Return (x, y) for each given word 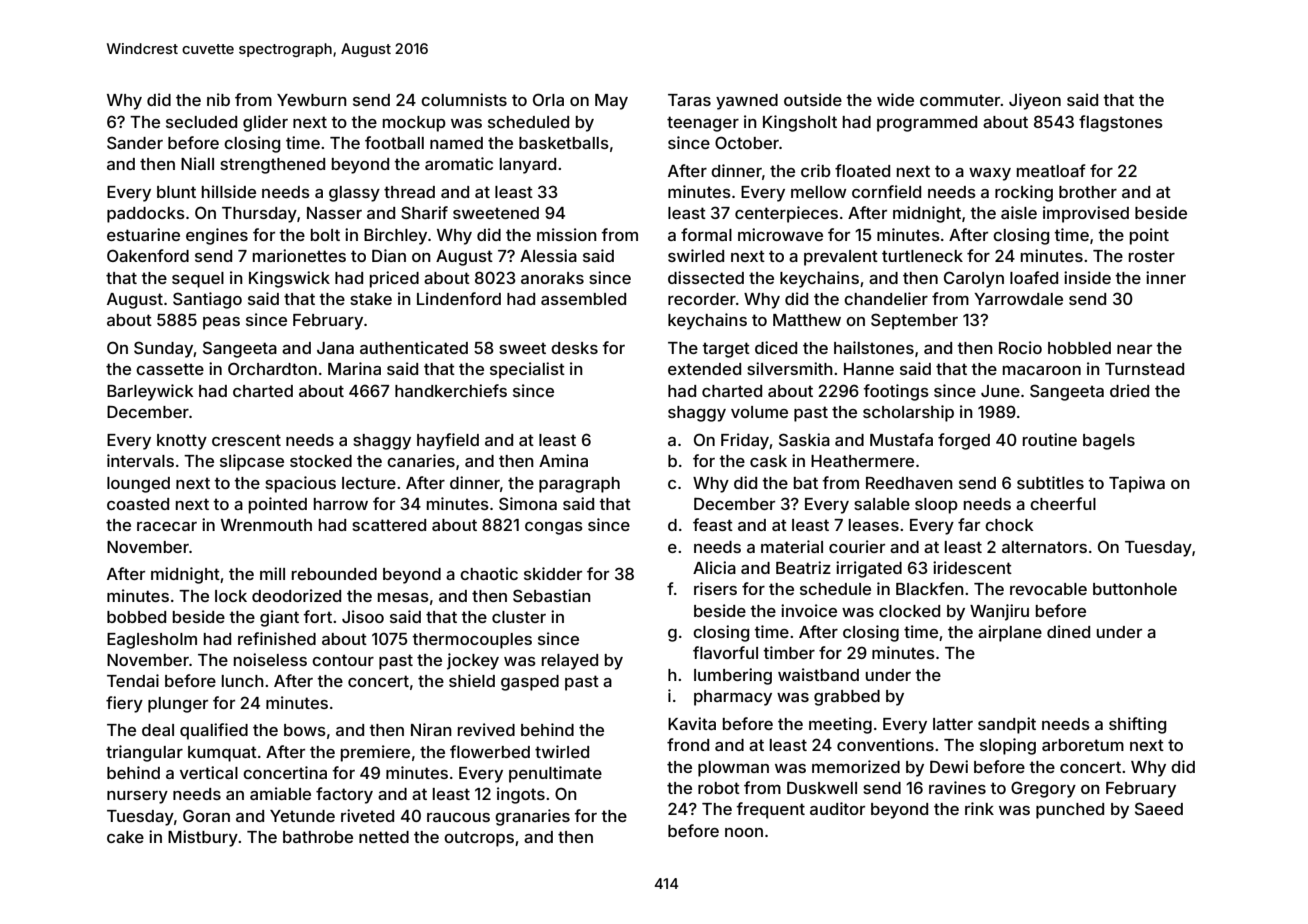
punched (1070, 811)
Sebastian (552, 595)
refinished (277, 638)
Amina (563, 460)
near (1134, 349)
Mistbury (203, 838)
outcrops (479, 839)
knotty (182, 442)
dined (1068, 631)
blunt (176, 192)
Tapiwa (1137, 484)
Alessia (548, 255)
